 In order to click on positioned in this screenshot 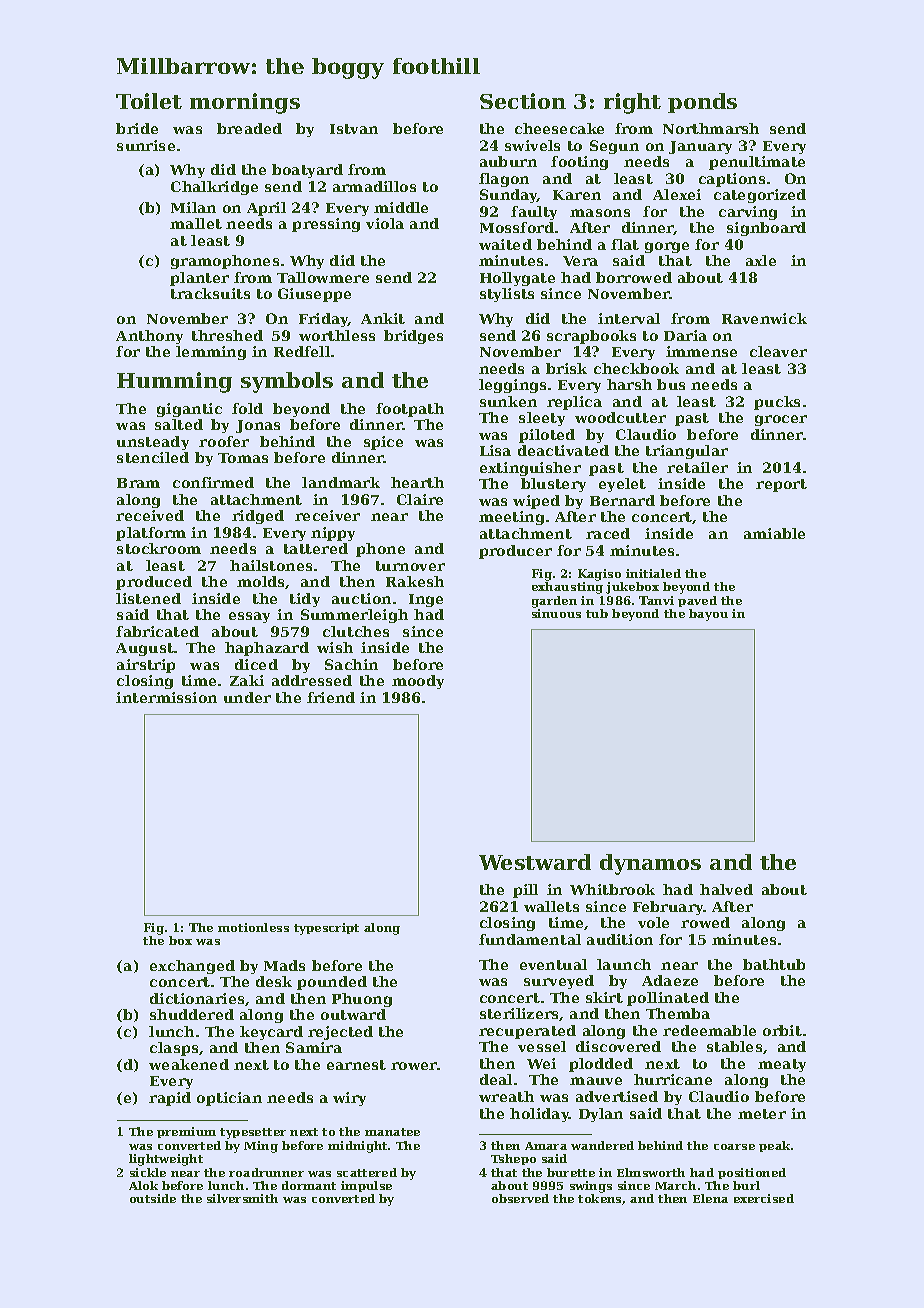, I will do `click(752, 1173)`.
